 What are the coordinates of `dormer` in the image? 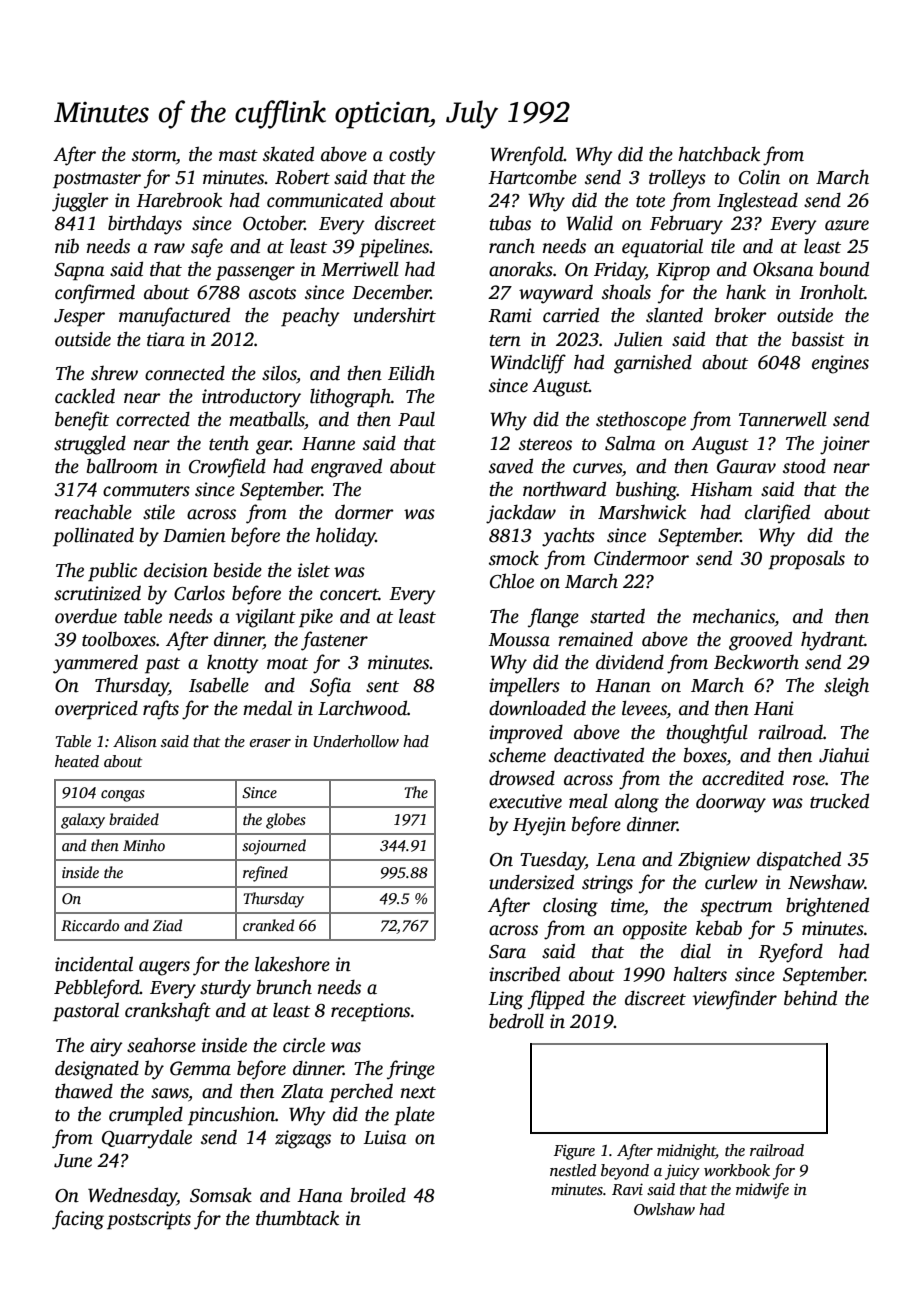 It's located at (364, 512).
